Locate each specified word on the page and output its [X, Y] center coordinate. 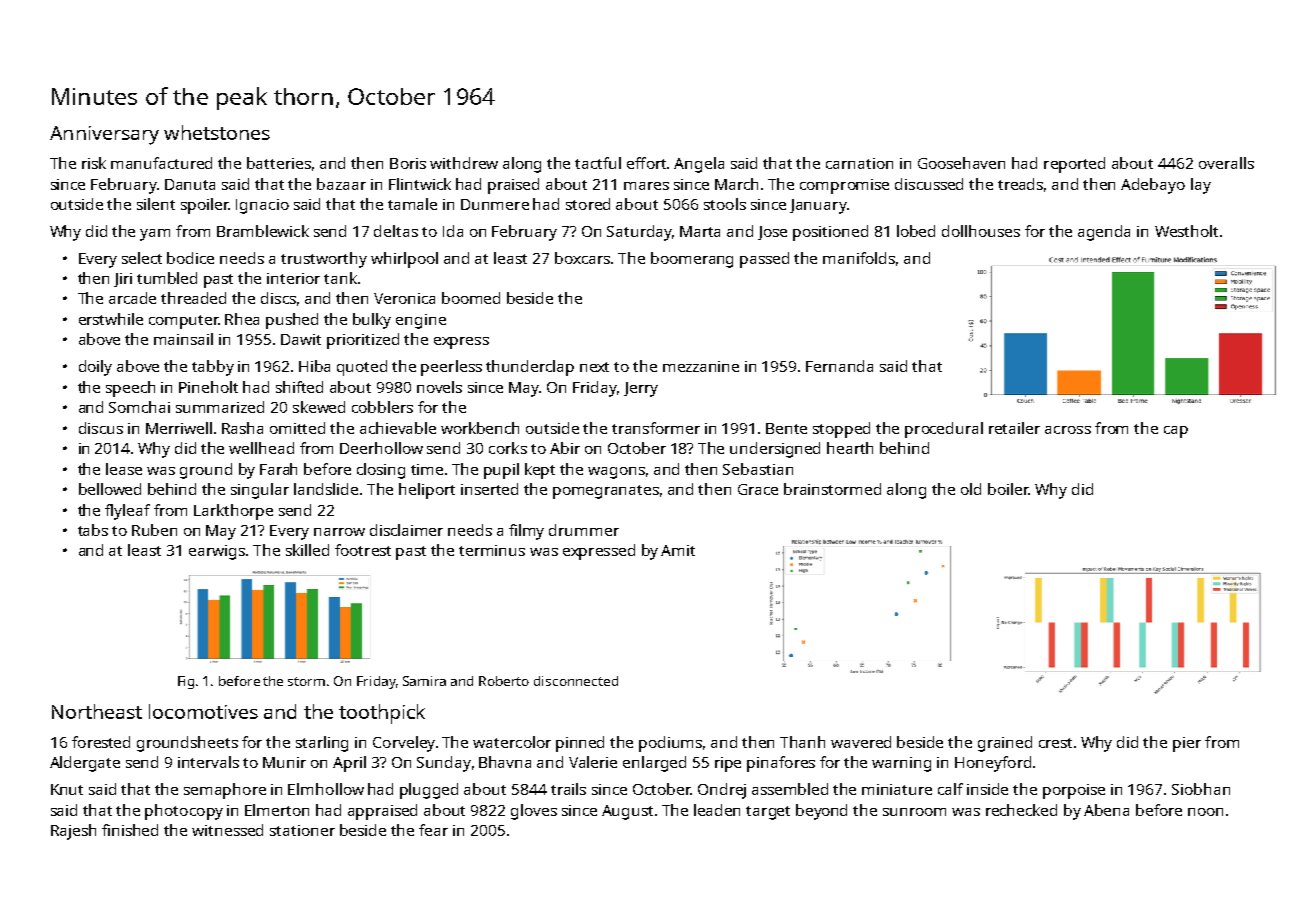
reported [1074, 165]
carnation [859, 163]
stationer [302, 830]
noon [1205, 812]
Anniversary [104, 135]
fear [433, 830]
